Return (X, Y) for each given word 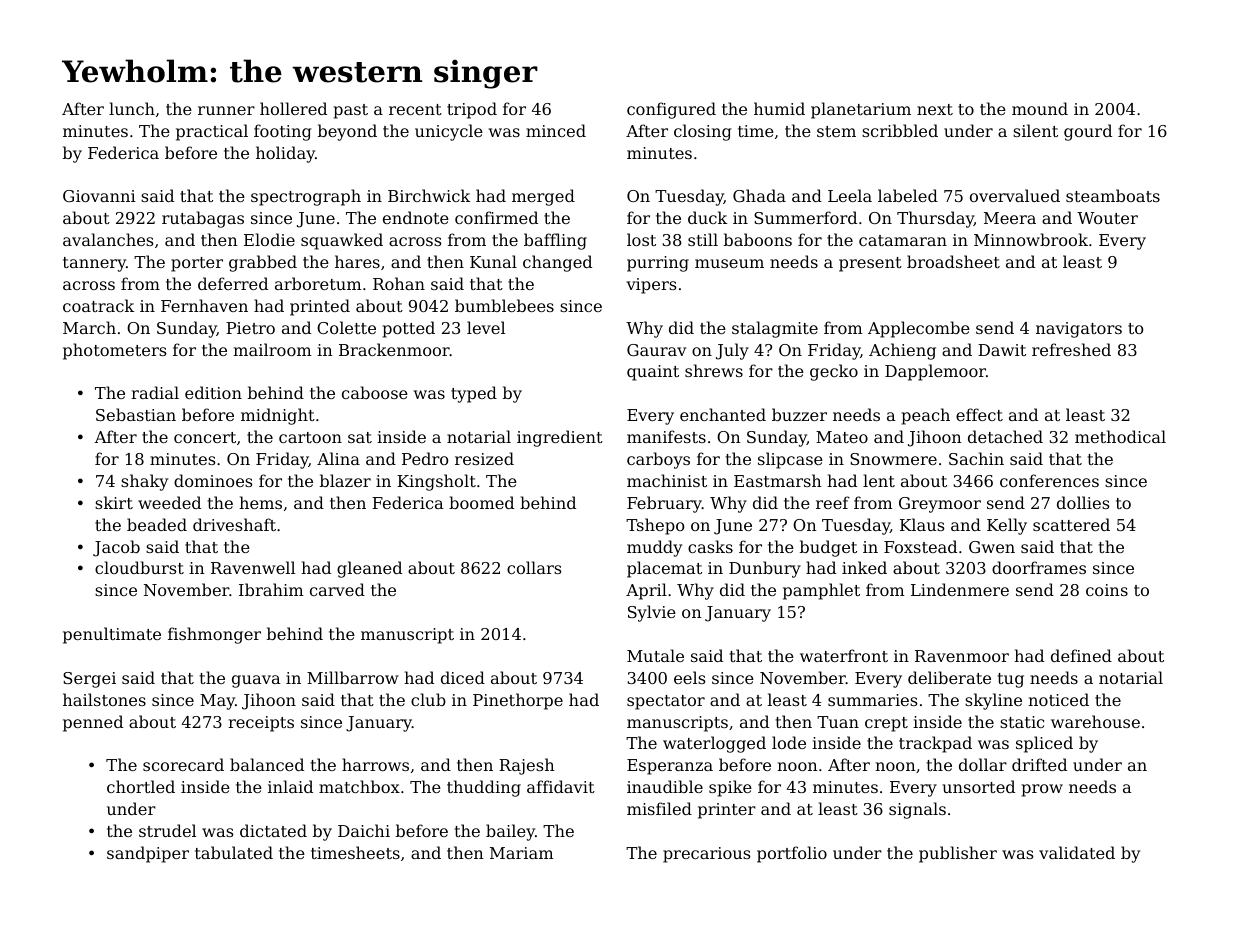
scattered (1071, 524)
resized (484, 458)
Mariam (522, 853)
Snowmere (893, 459)
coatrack (98, 305)
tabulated (234, 852)
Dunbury (765, 569)
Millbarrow (353, 677)
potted (409, 329)
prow (1042, 790)
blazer (345, 480)
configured (671, 110)
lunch (132, 108)
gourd (1088, 132)
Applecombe (919, 329)
